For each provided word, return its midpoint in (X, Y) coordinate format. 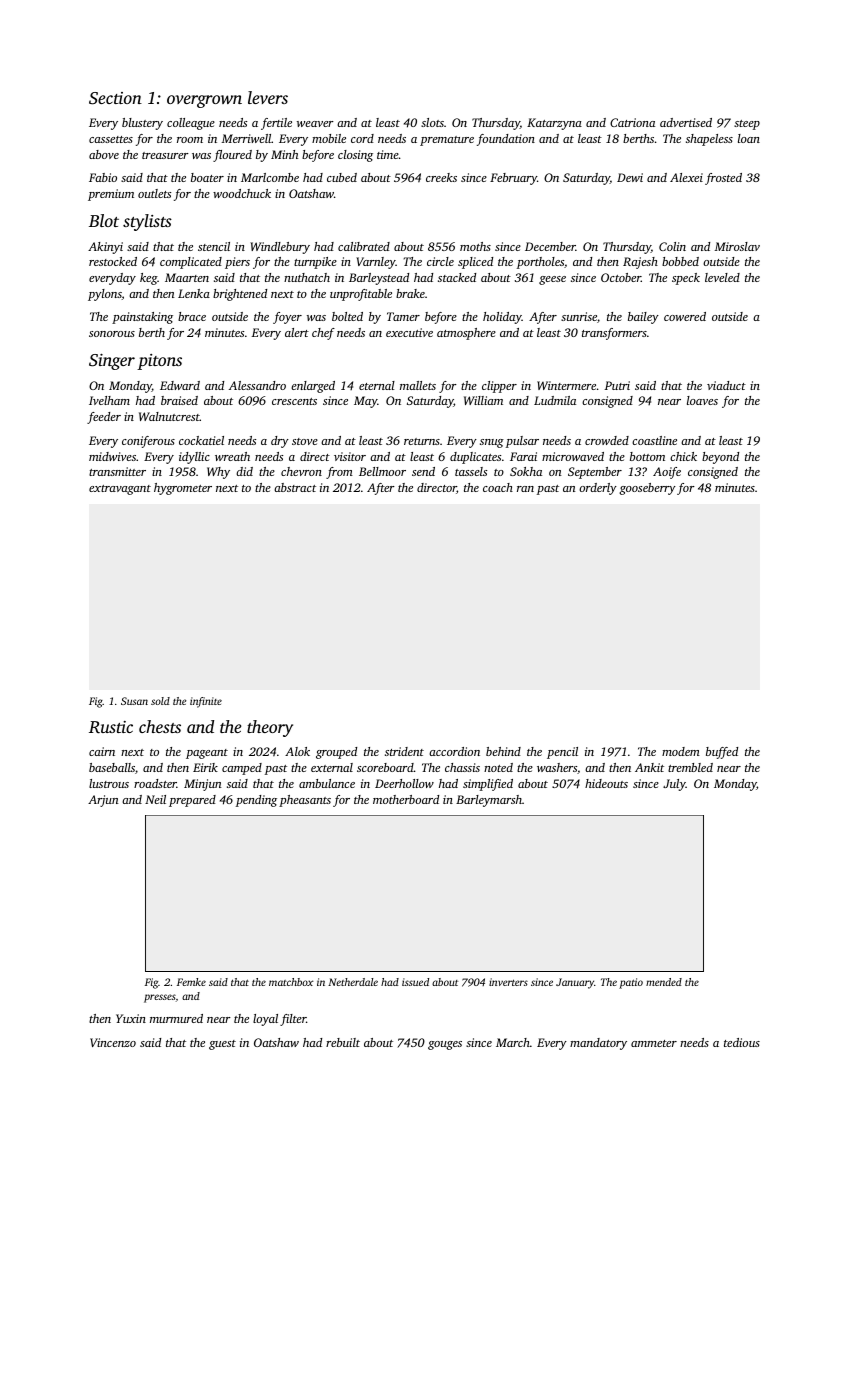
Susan (134, 701)
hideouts (606, 783)
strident (404, 751)
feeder (104, 418)
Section (115, 98)
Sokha (526, 471)
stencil (214, 246)
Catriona (632, 122)
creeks (441, 177)
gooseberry (647, 489)
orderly (598, 489)
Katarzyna (554, 124)
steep (747, 125)
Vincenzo (113, 1042)
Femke (191, 982)
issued (415, 982)
